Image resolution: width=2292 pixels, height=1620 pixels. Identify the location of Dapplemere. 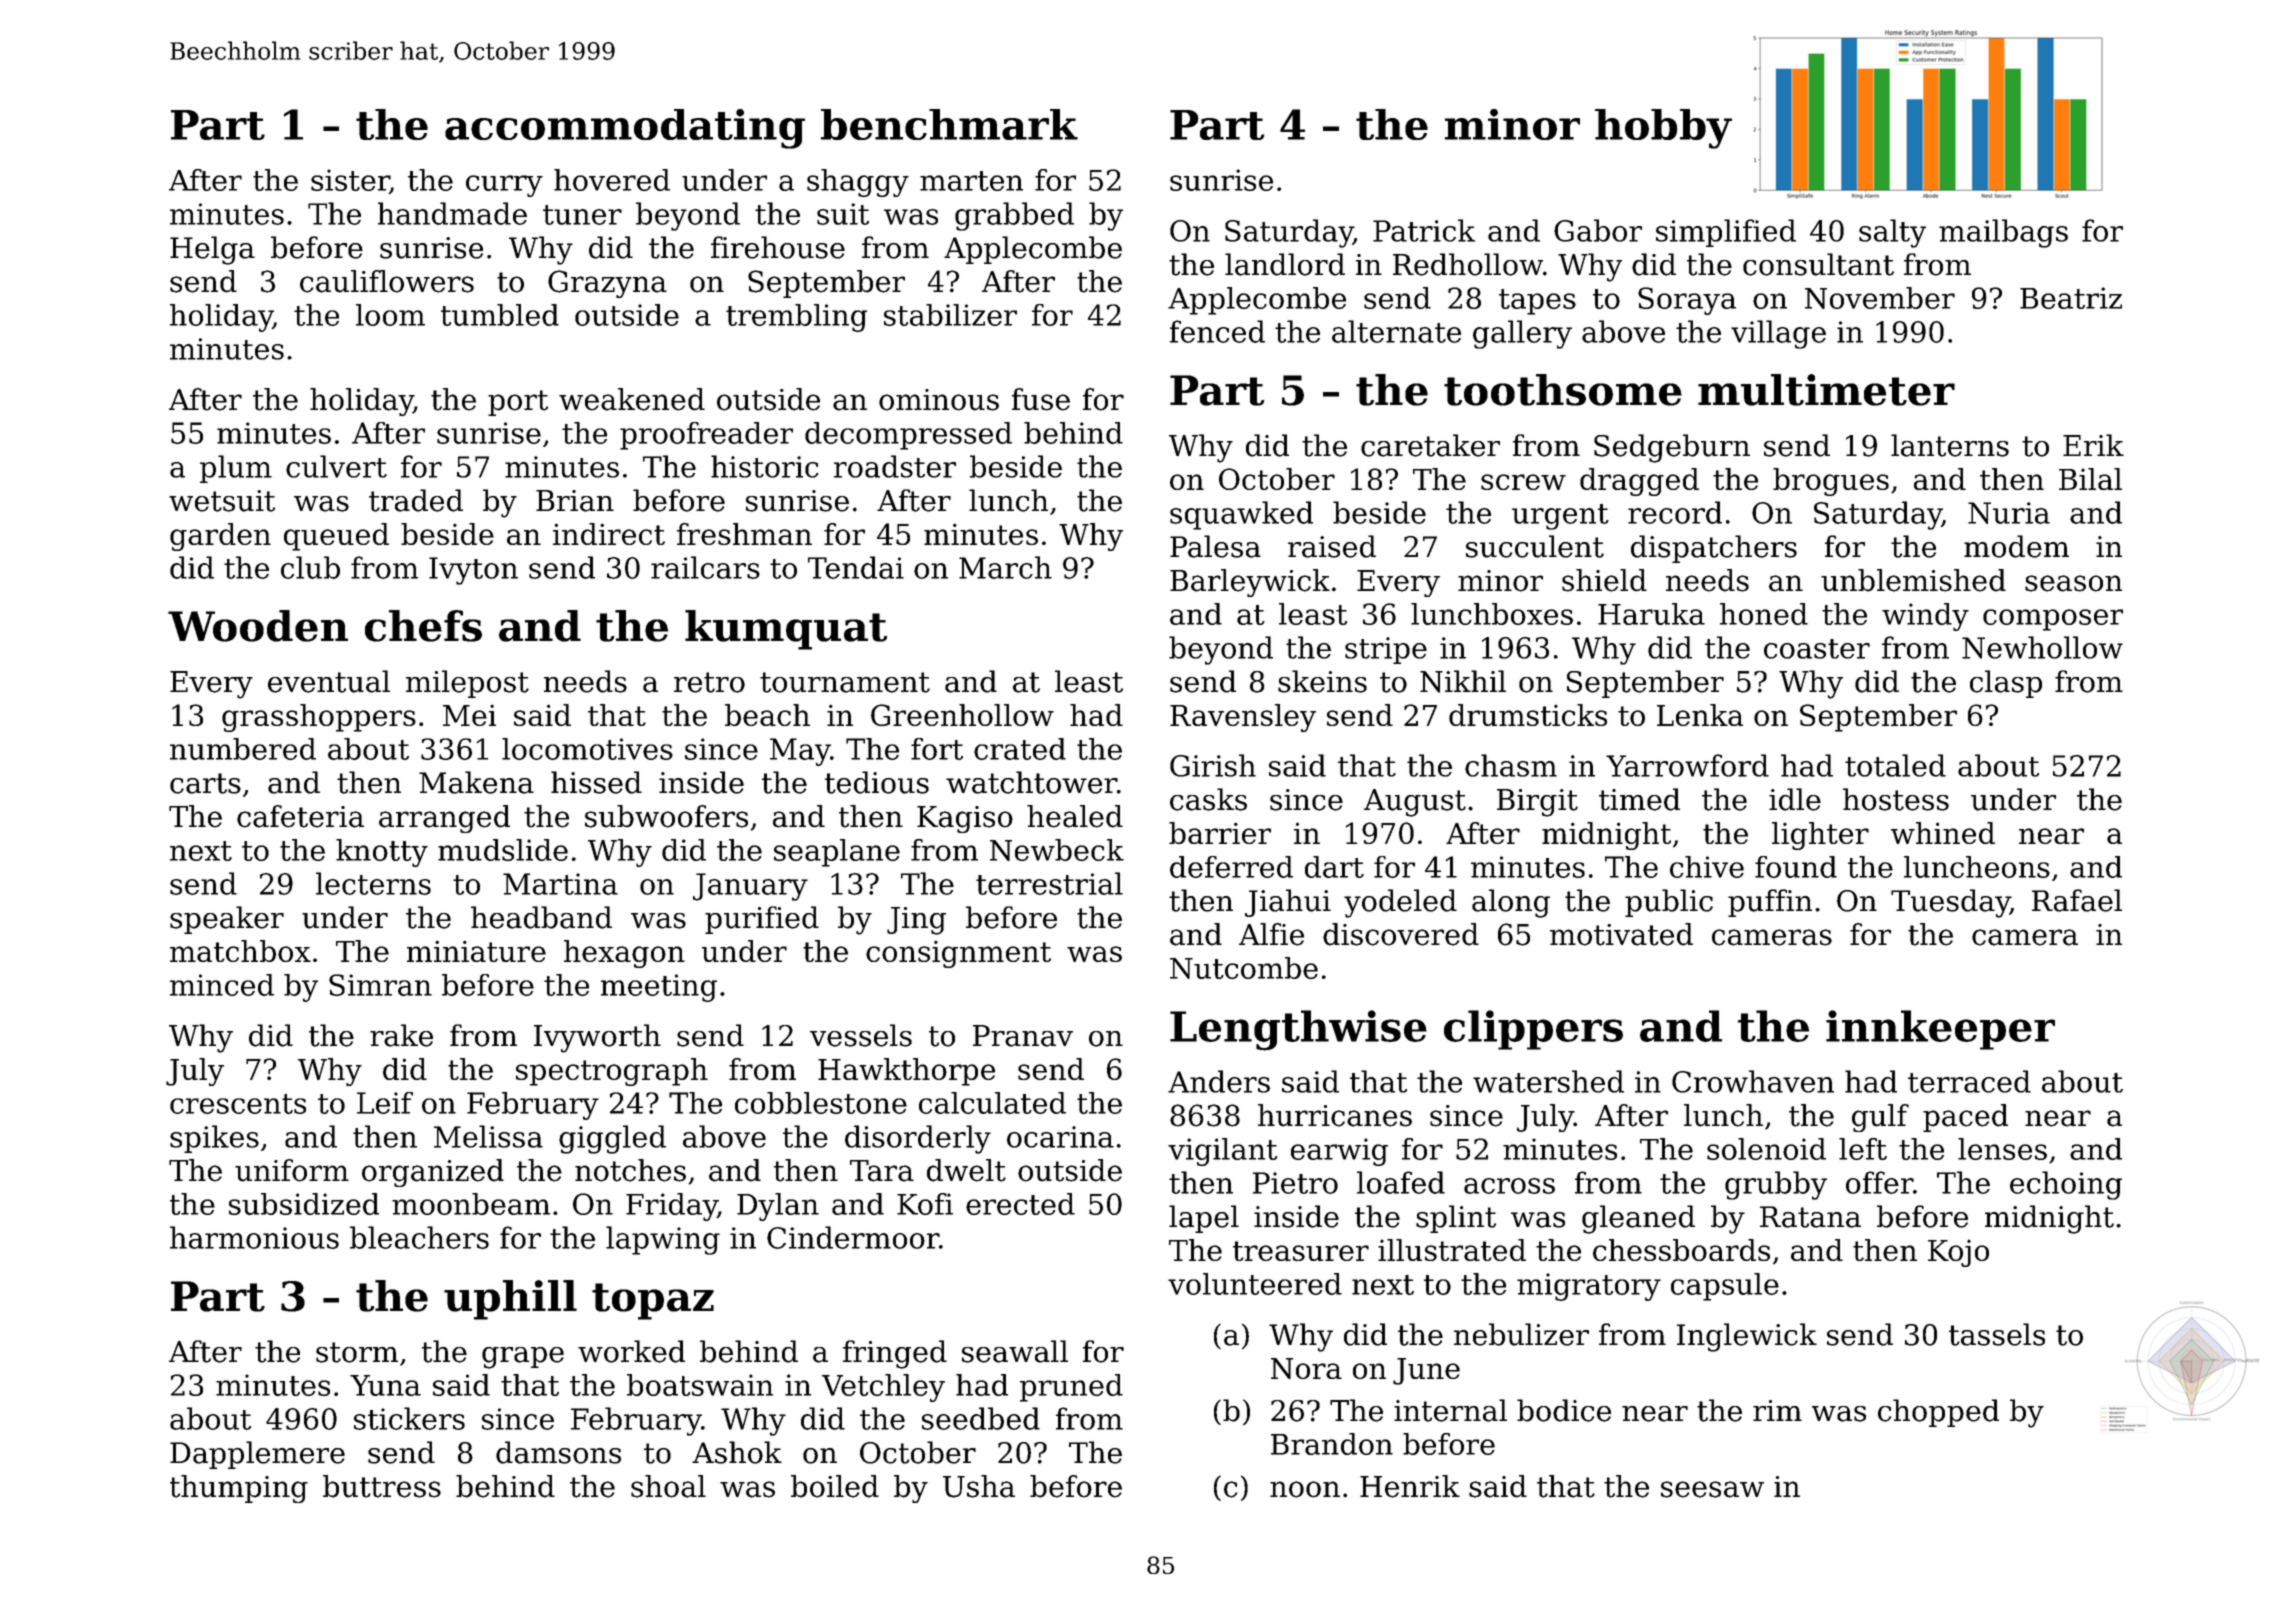
(257, 1455).
